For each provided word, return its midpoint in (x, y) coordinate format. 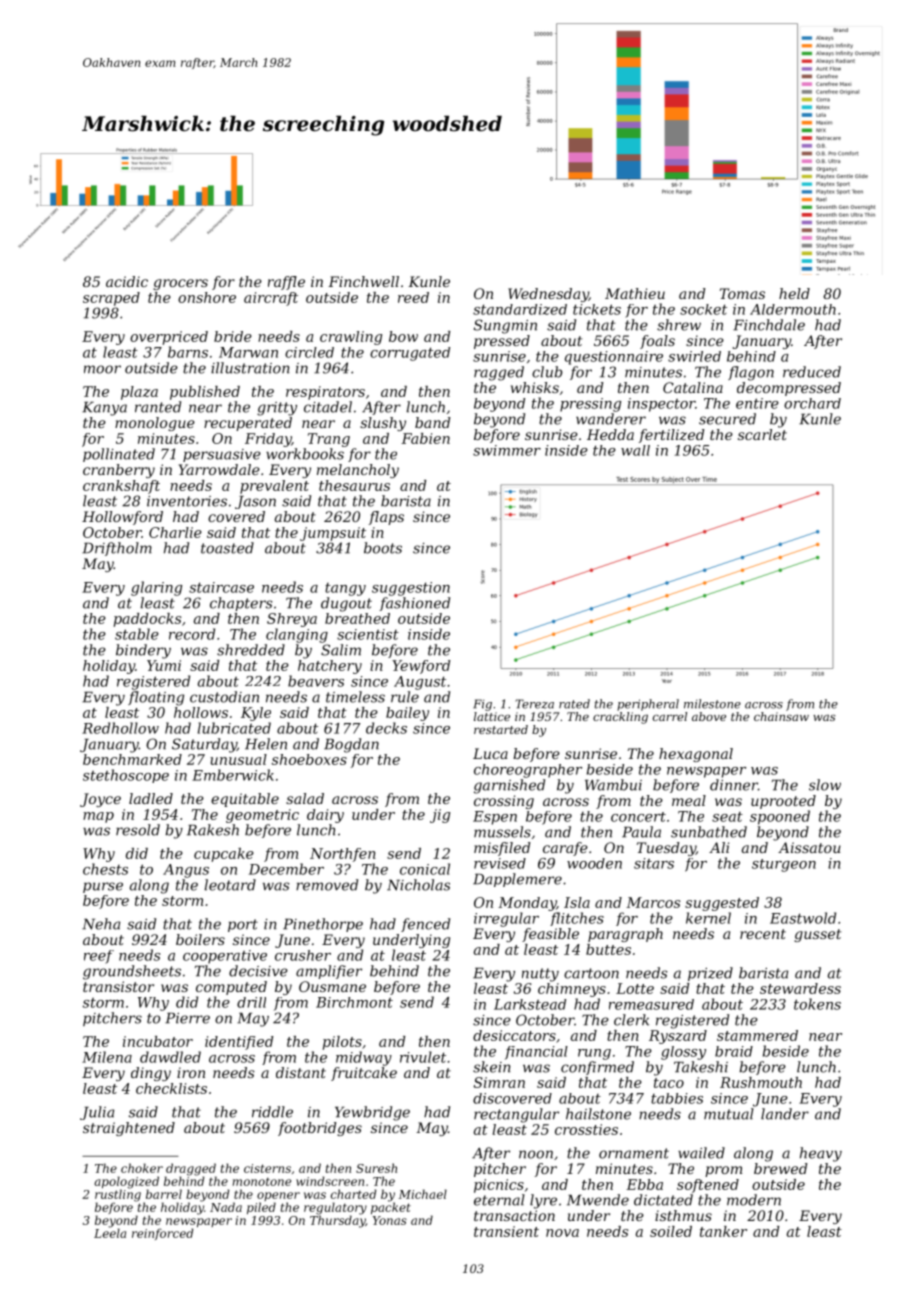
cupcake (224, 855)
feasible (550, 935)
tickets (597, 309)
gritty (277, 409)
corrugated (410, 354)
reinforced (162, 1234)
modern (754, 1200)
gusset (817, 935)
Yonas (390, 1220)
